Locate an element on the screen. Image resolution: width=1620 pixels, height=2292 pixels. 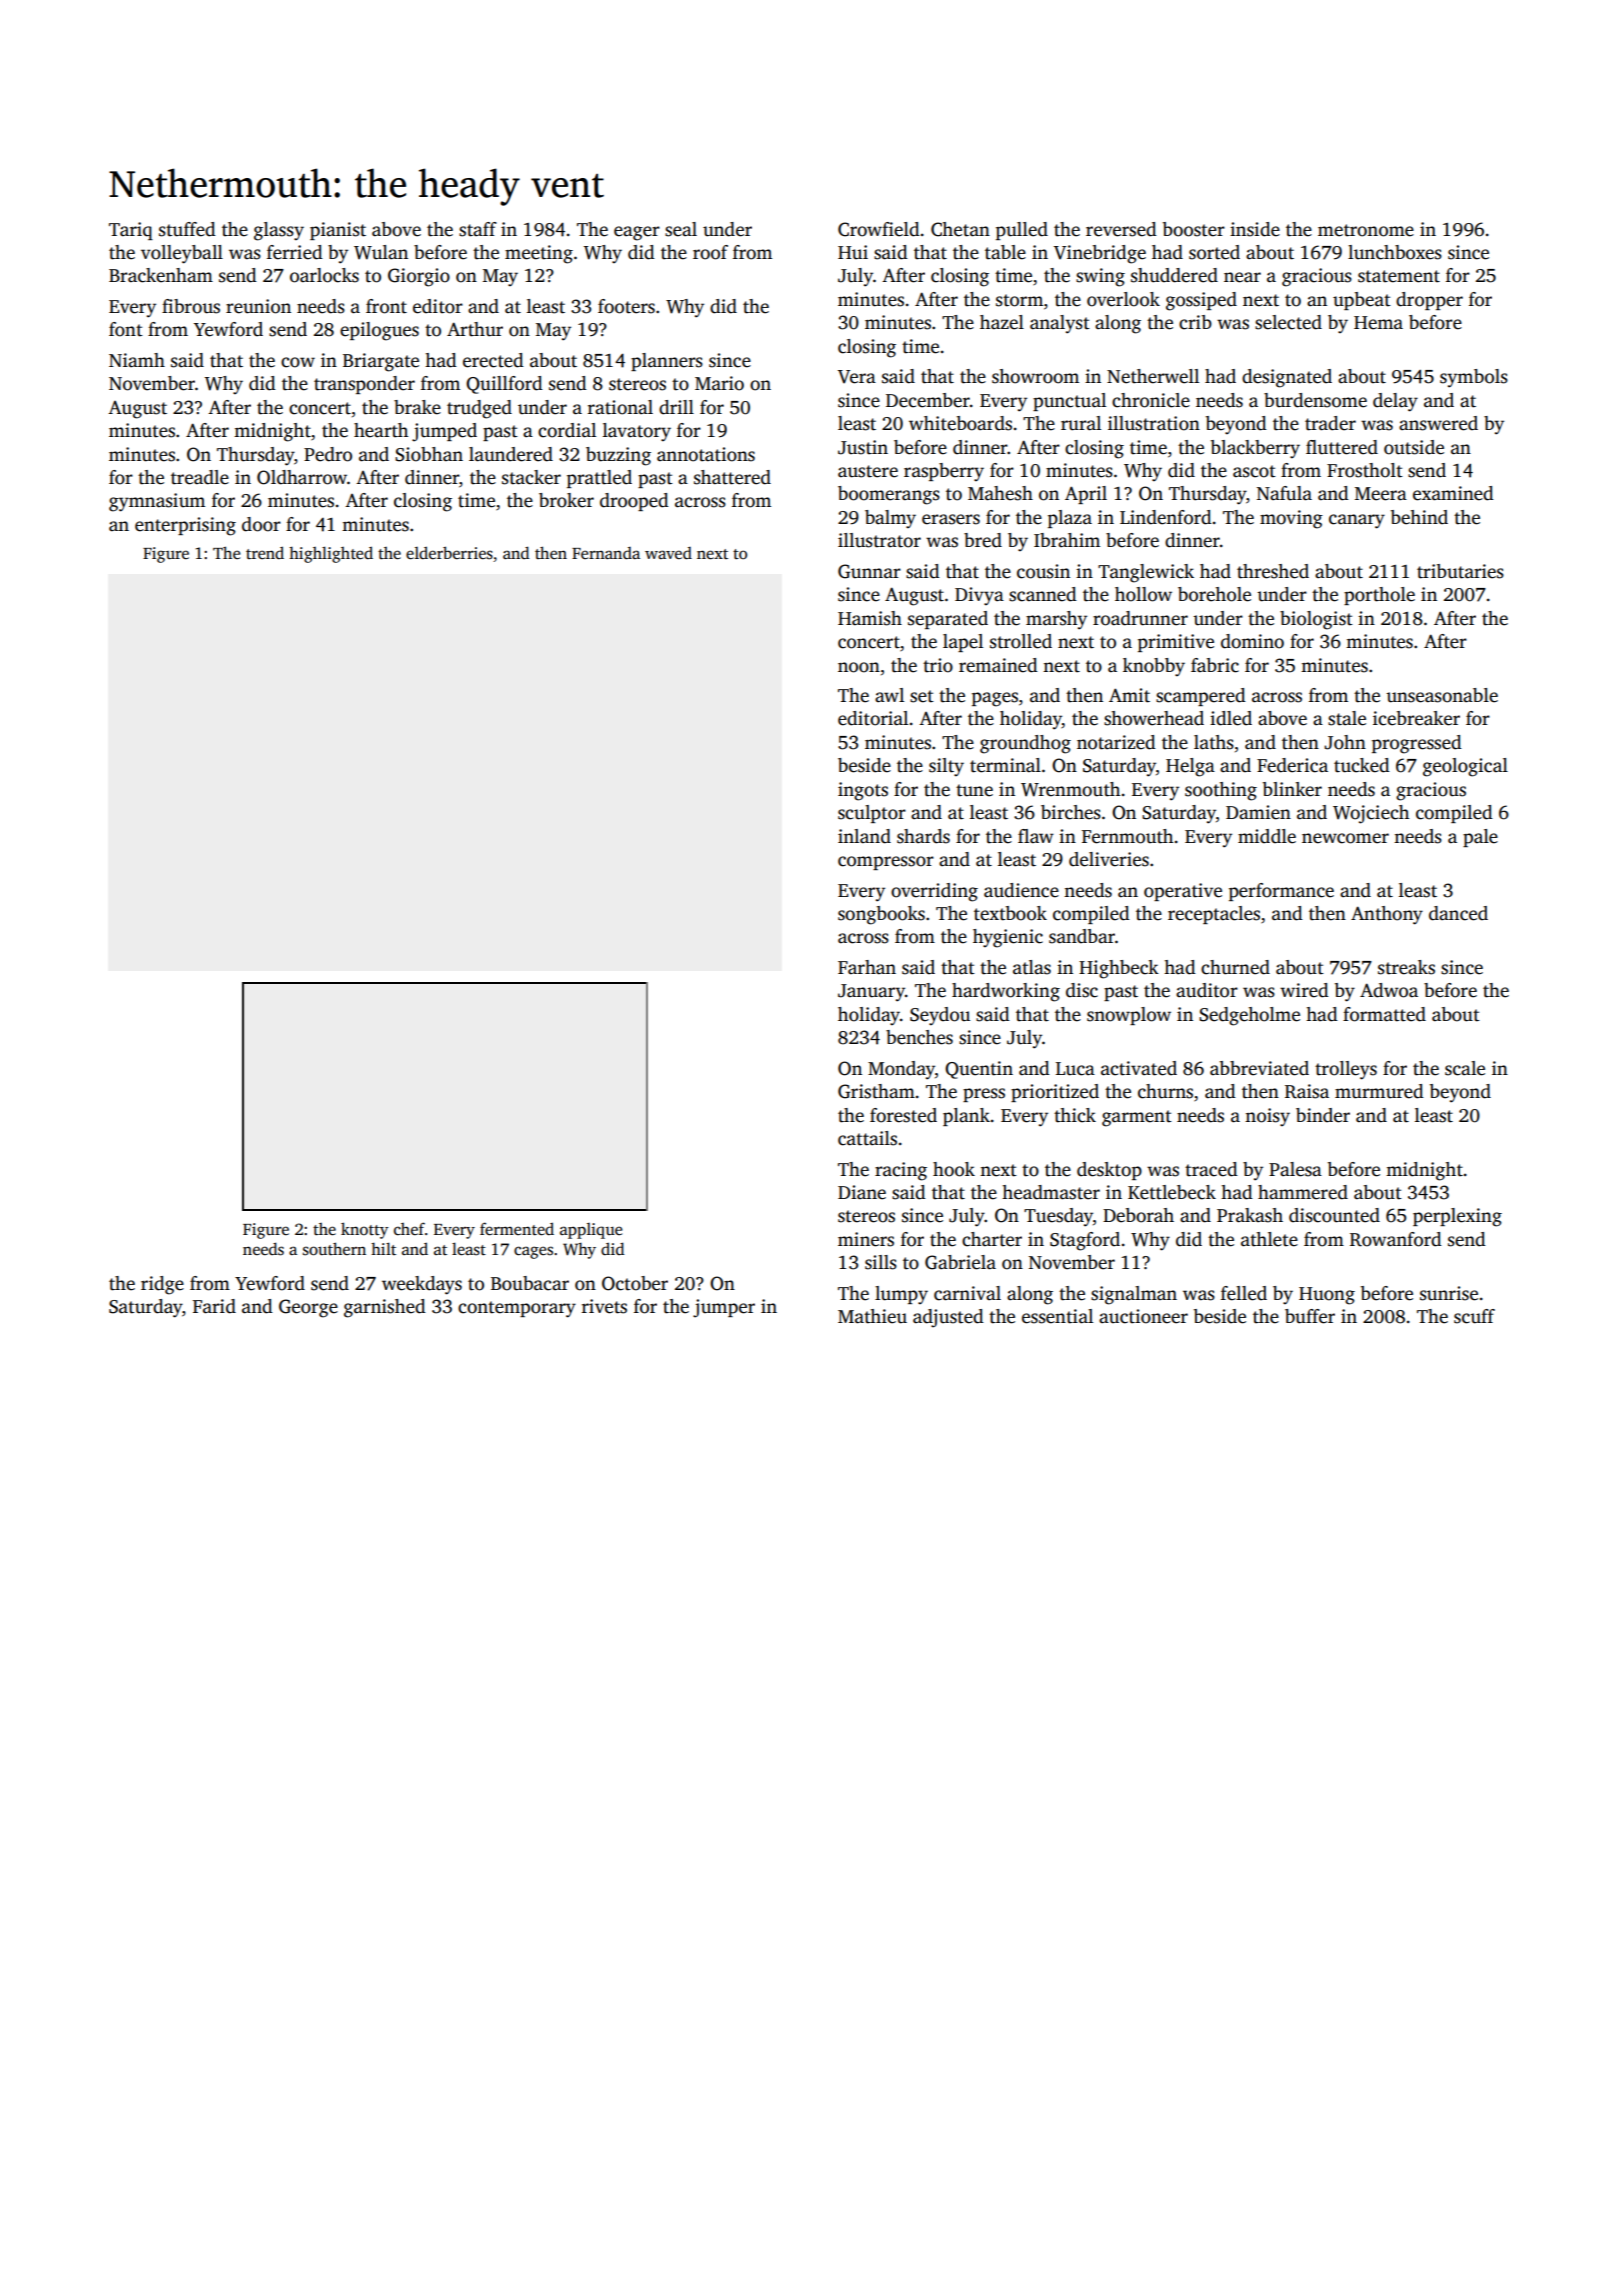
trend is located at coordinates (265, 552).
